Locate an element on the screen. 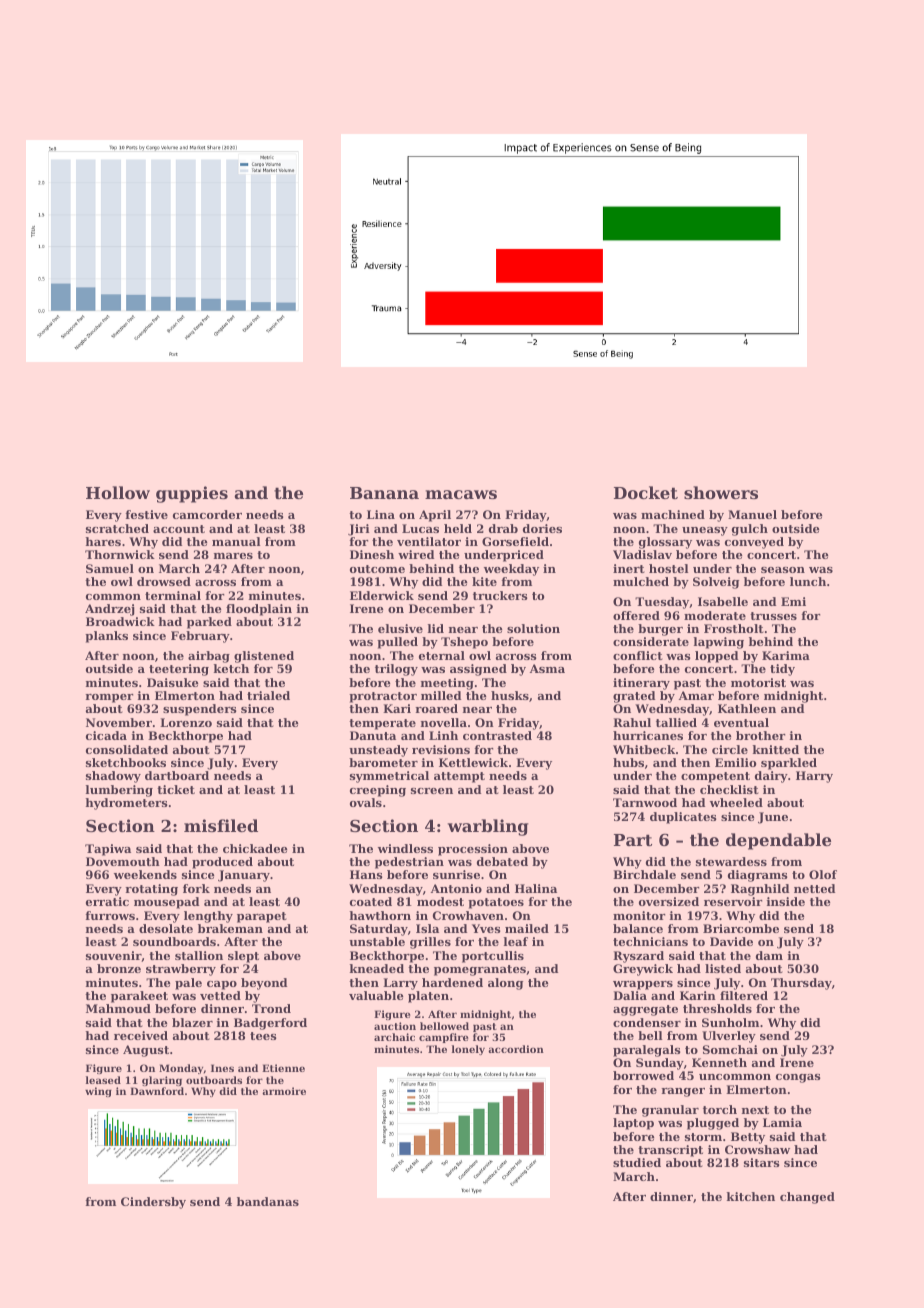 Image resolution: width=924 pixels, height=1308 pixels. macaws is located at coordinates (461, 494).
